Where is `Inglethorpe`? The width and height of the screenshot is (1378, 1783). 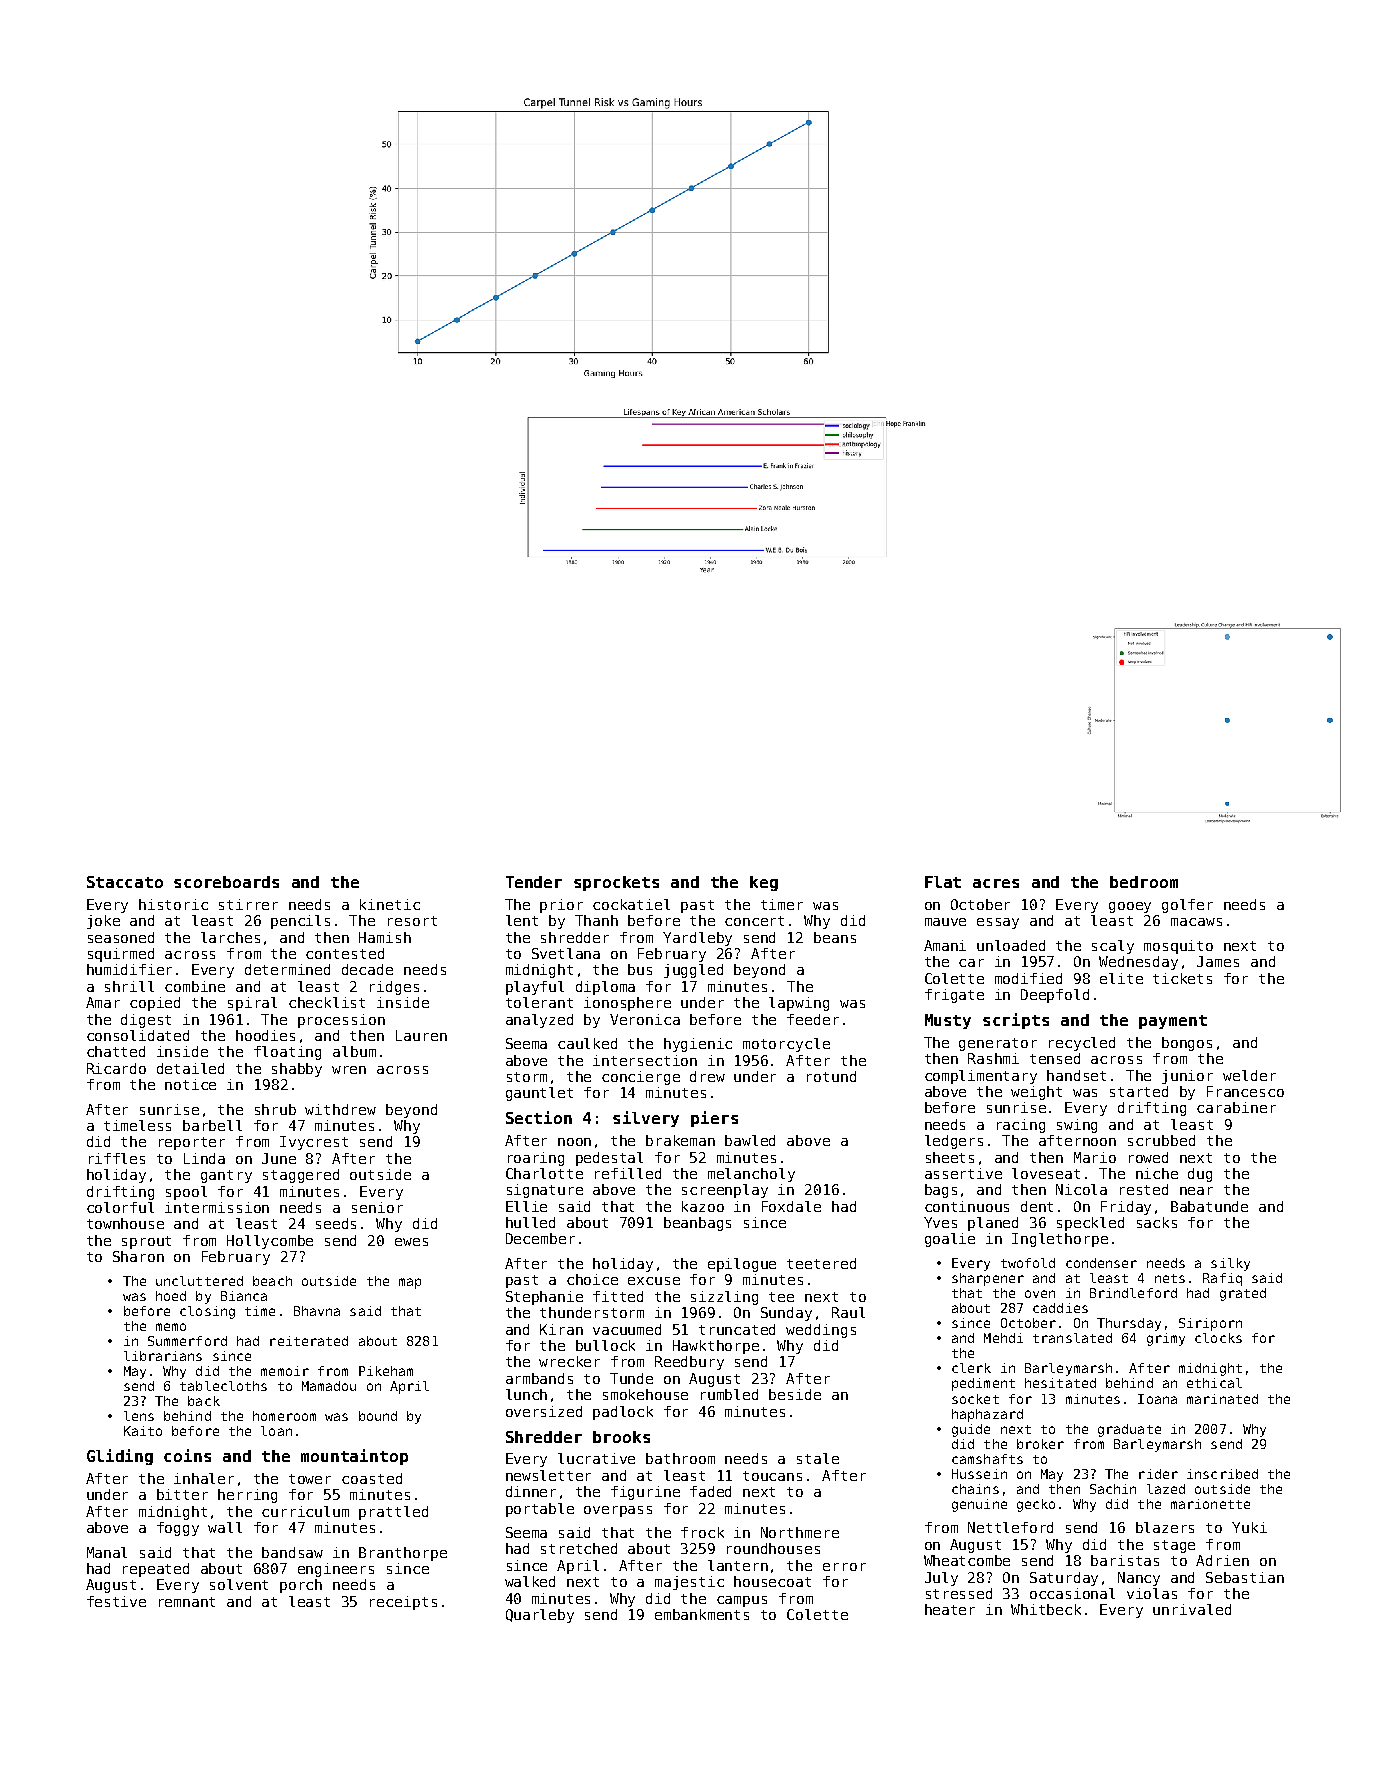 Inglethorpe is located at coordinates (1060, 1240).
